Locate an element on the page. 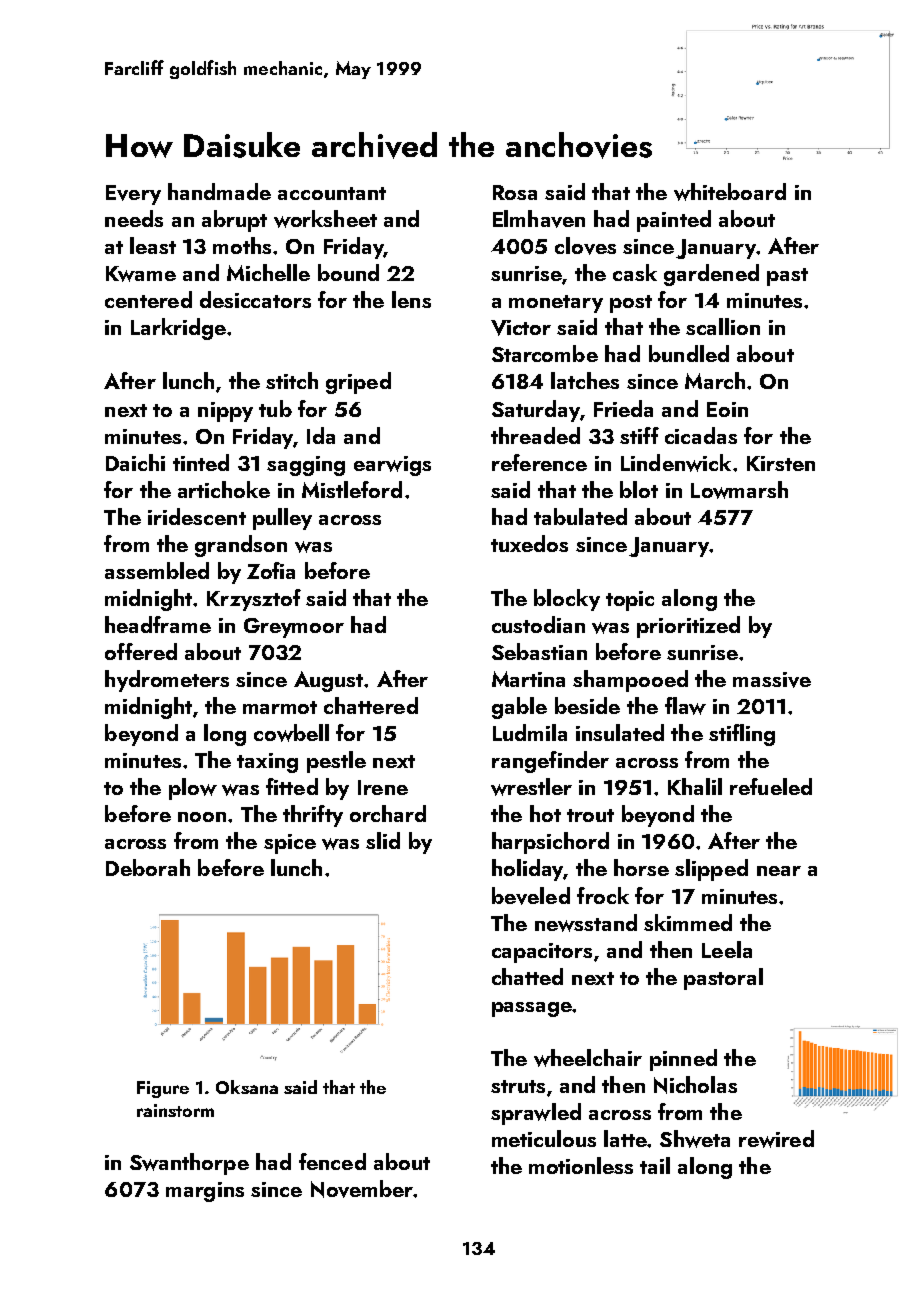  chatted is located at coordinates (527, 976).
